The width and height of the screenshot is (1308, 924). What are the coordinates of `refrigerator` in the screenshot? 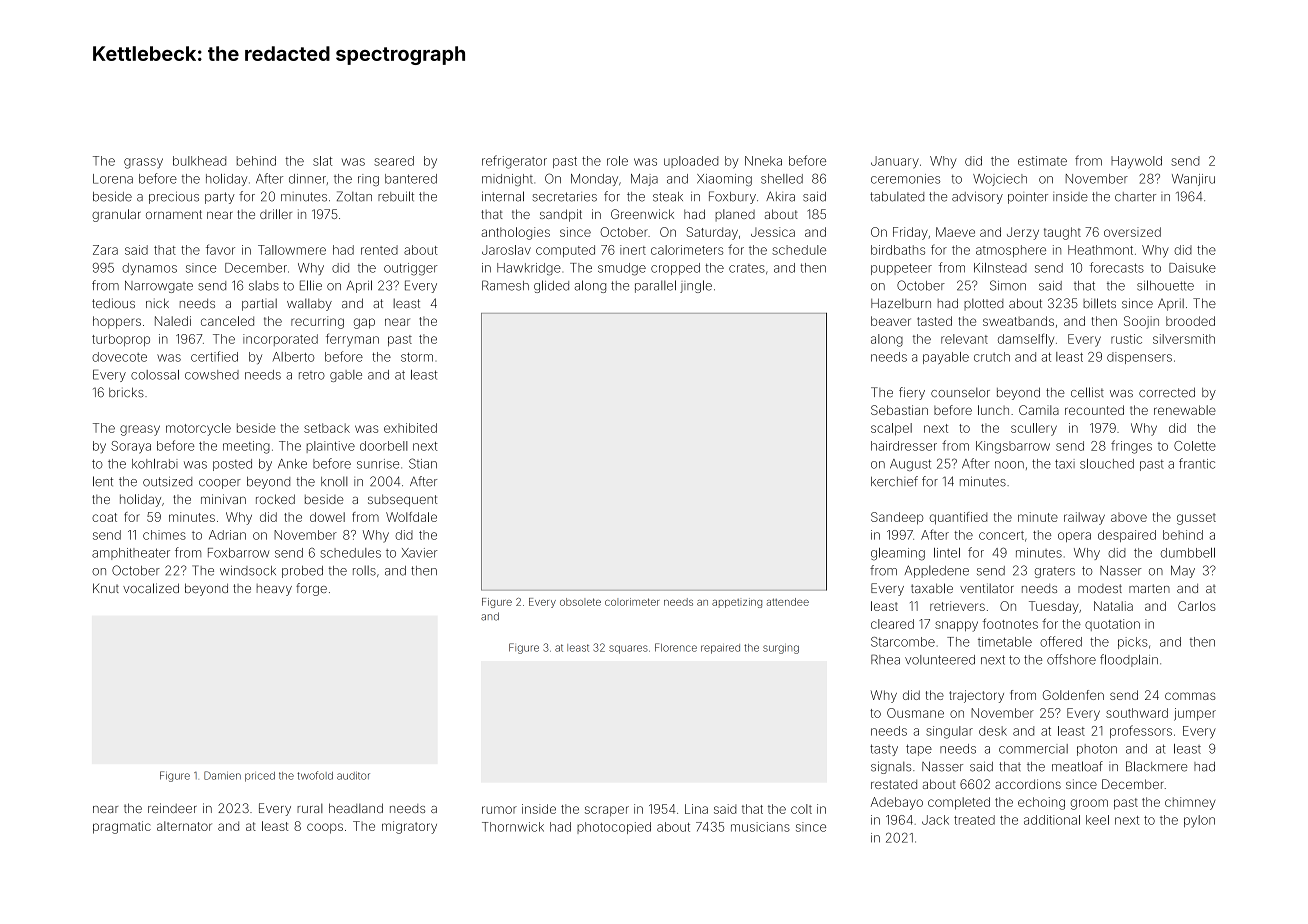 It's located at (514, 162).
